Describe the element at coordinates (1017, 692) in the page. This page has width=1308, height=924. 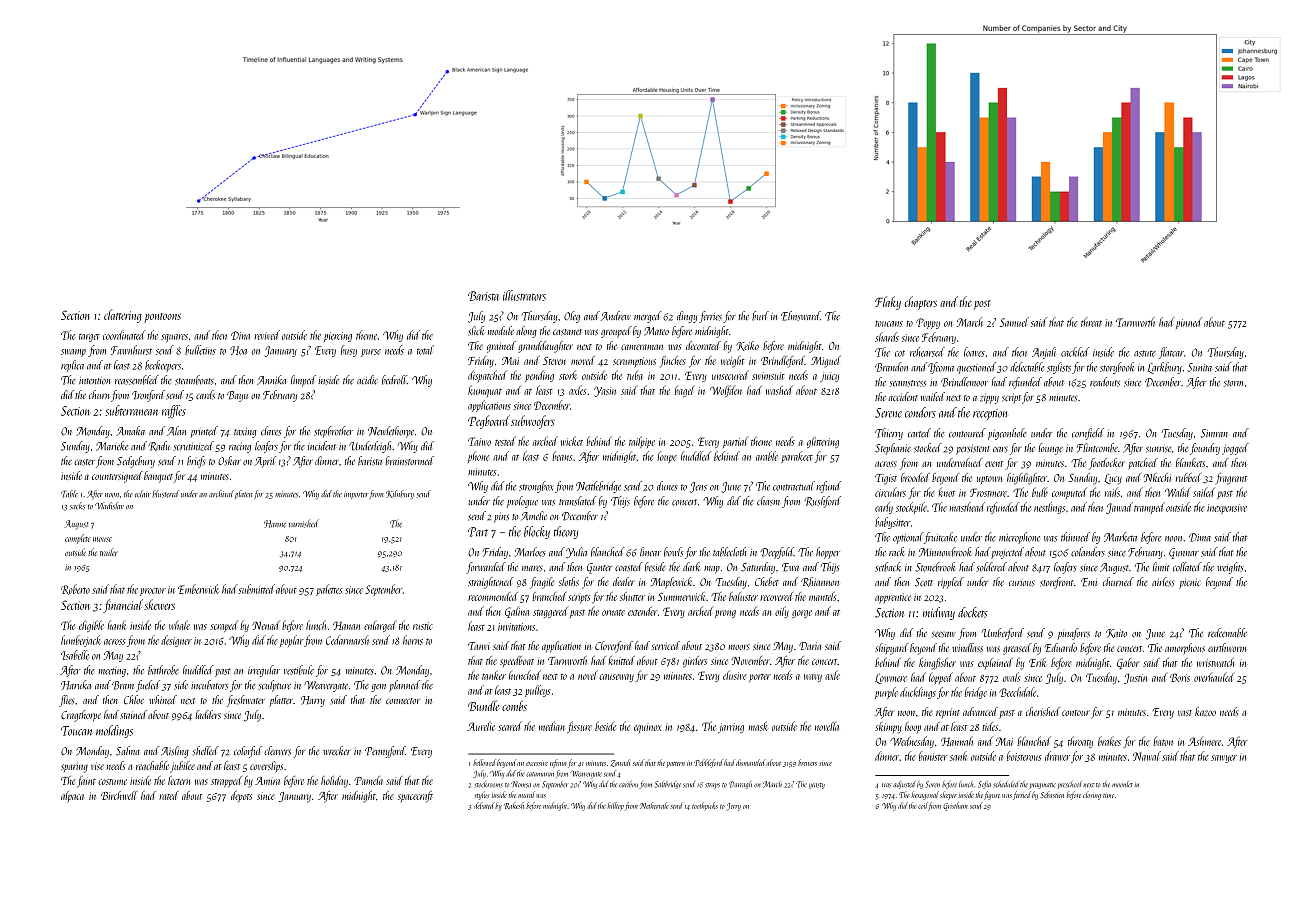
I see `Beechdale` at that location.
